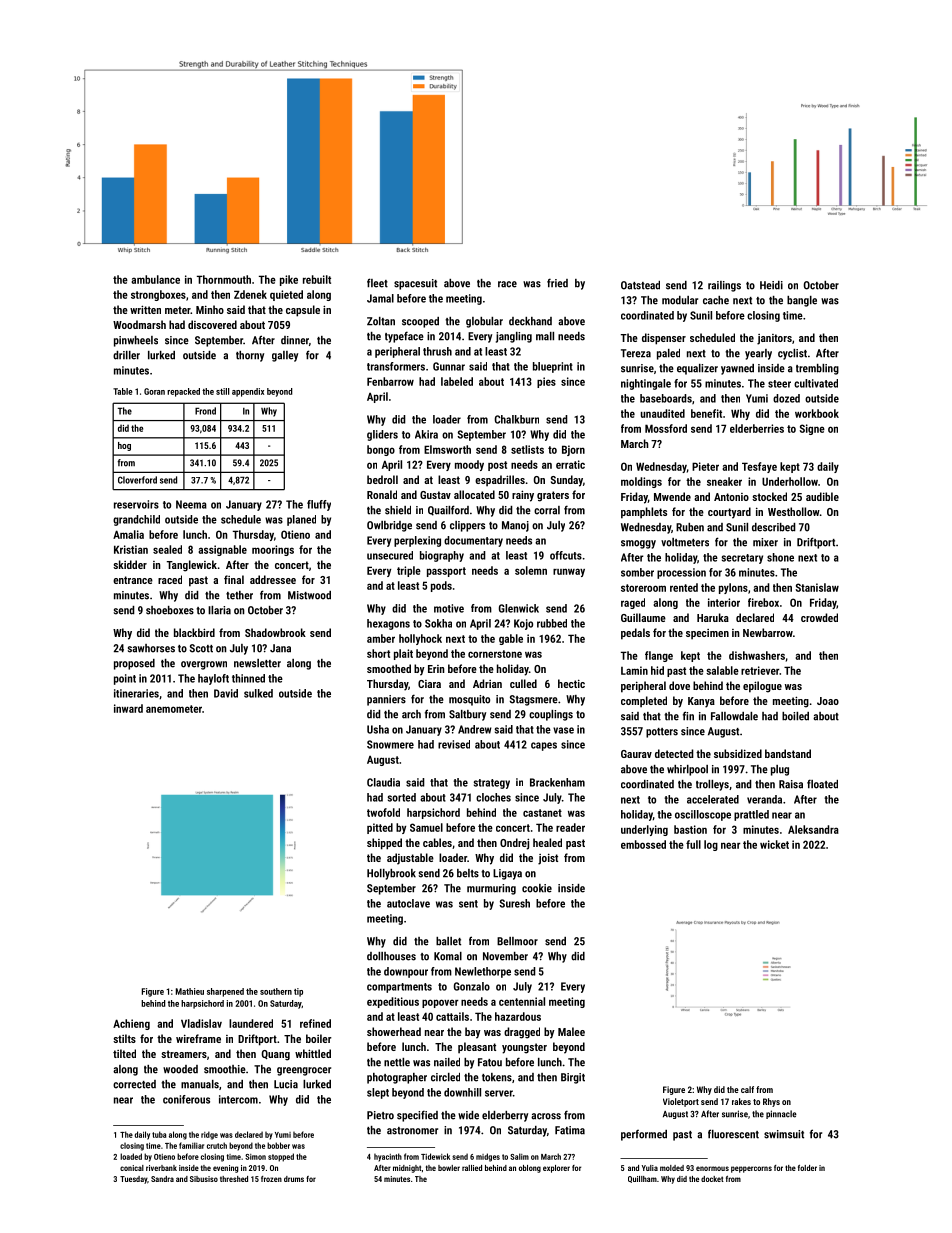  What do you see at coordinates (134, 1084) in the document?
I see `corrected` at bounding box center [134, 1084].
